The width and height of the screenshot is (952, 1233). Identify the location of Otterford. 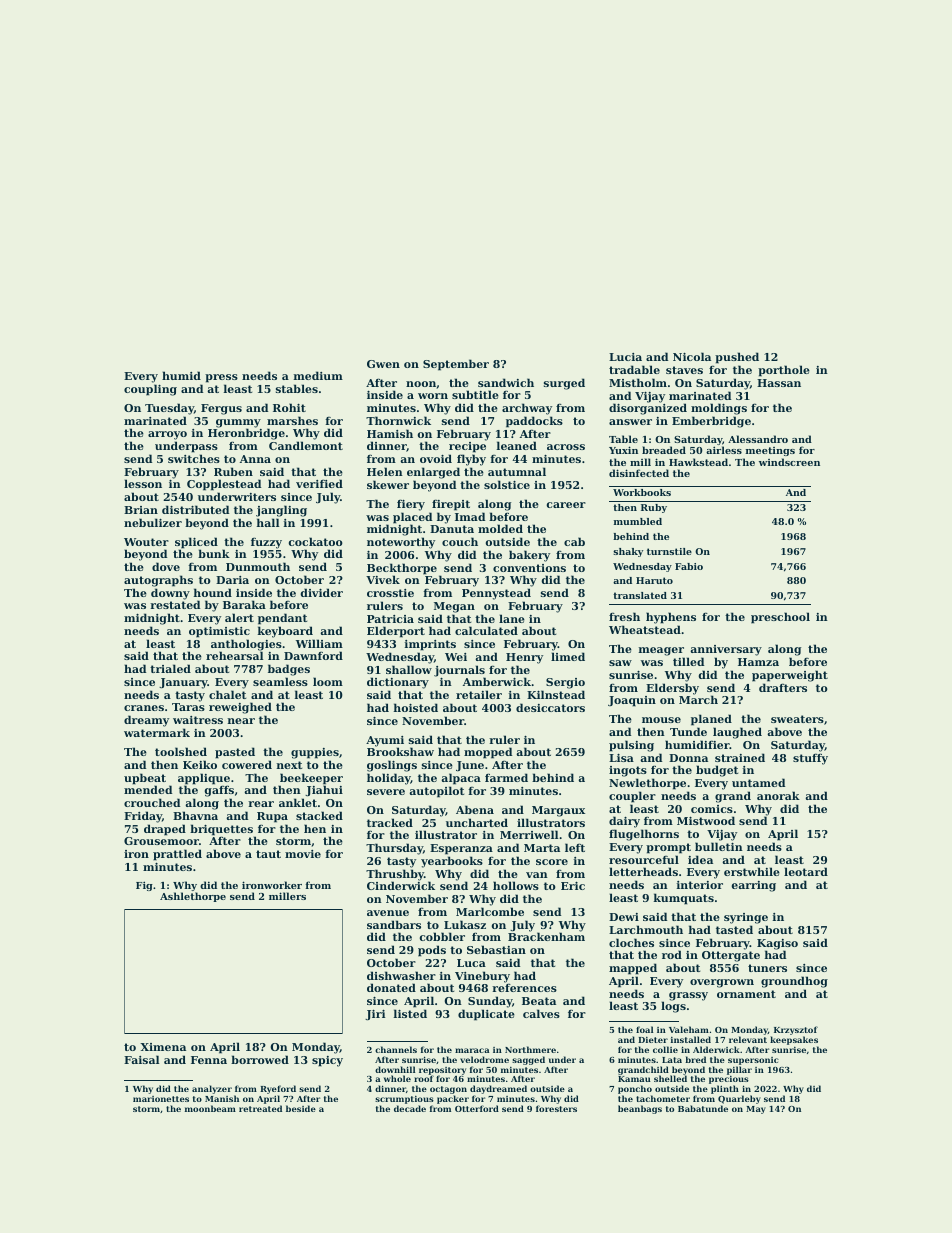
(477, 1108).
